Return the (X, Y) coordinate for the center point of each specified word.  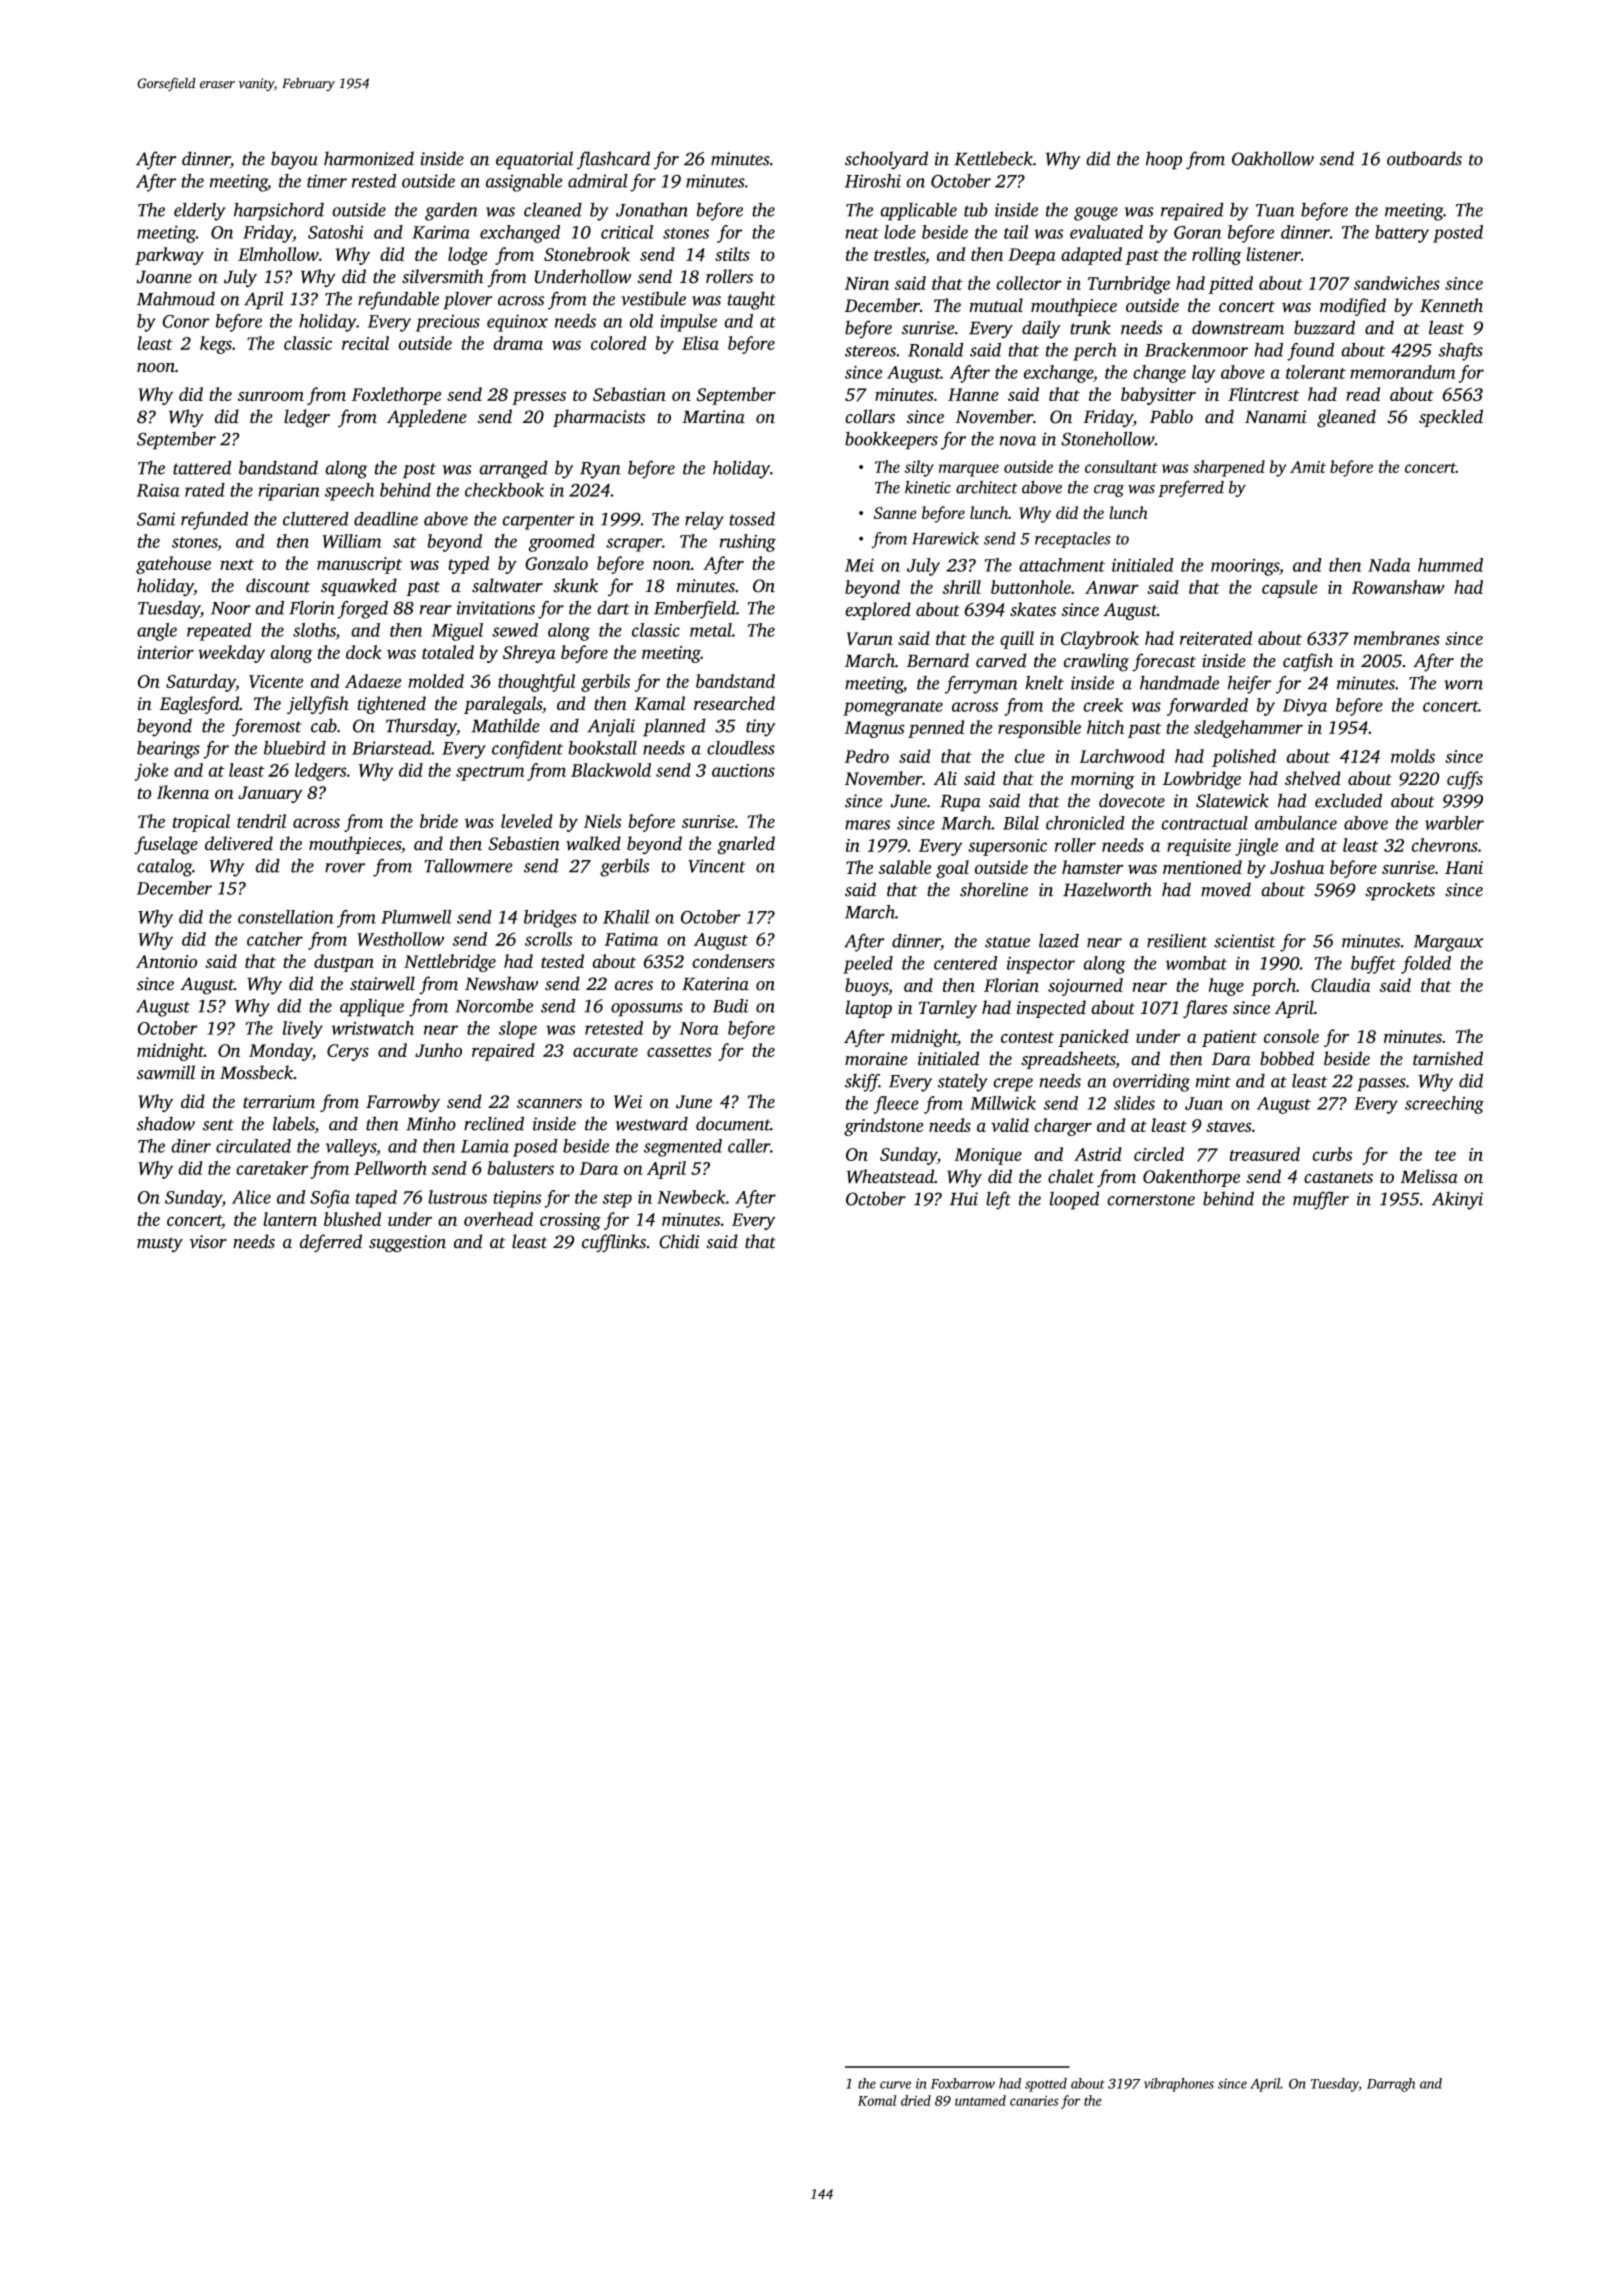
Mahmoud (176, 298)
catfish (1308, 662)
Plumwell (416, 917)
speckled (1451, 418)
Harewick (945, 538)
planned (674, 727)
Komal (877, 2100)
